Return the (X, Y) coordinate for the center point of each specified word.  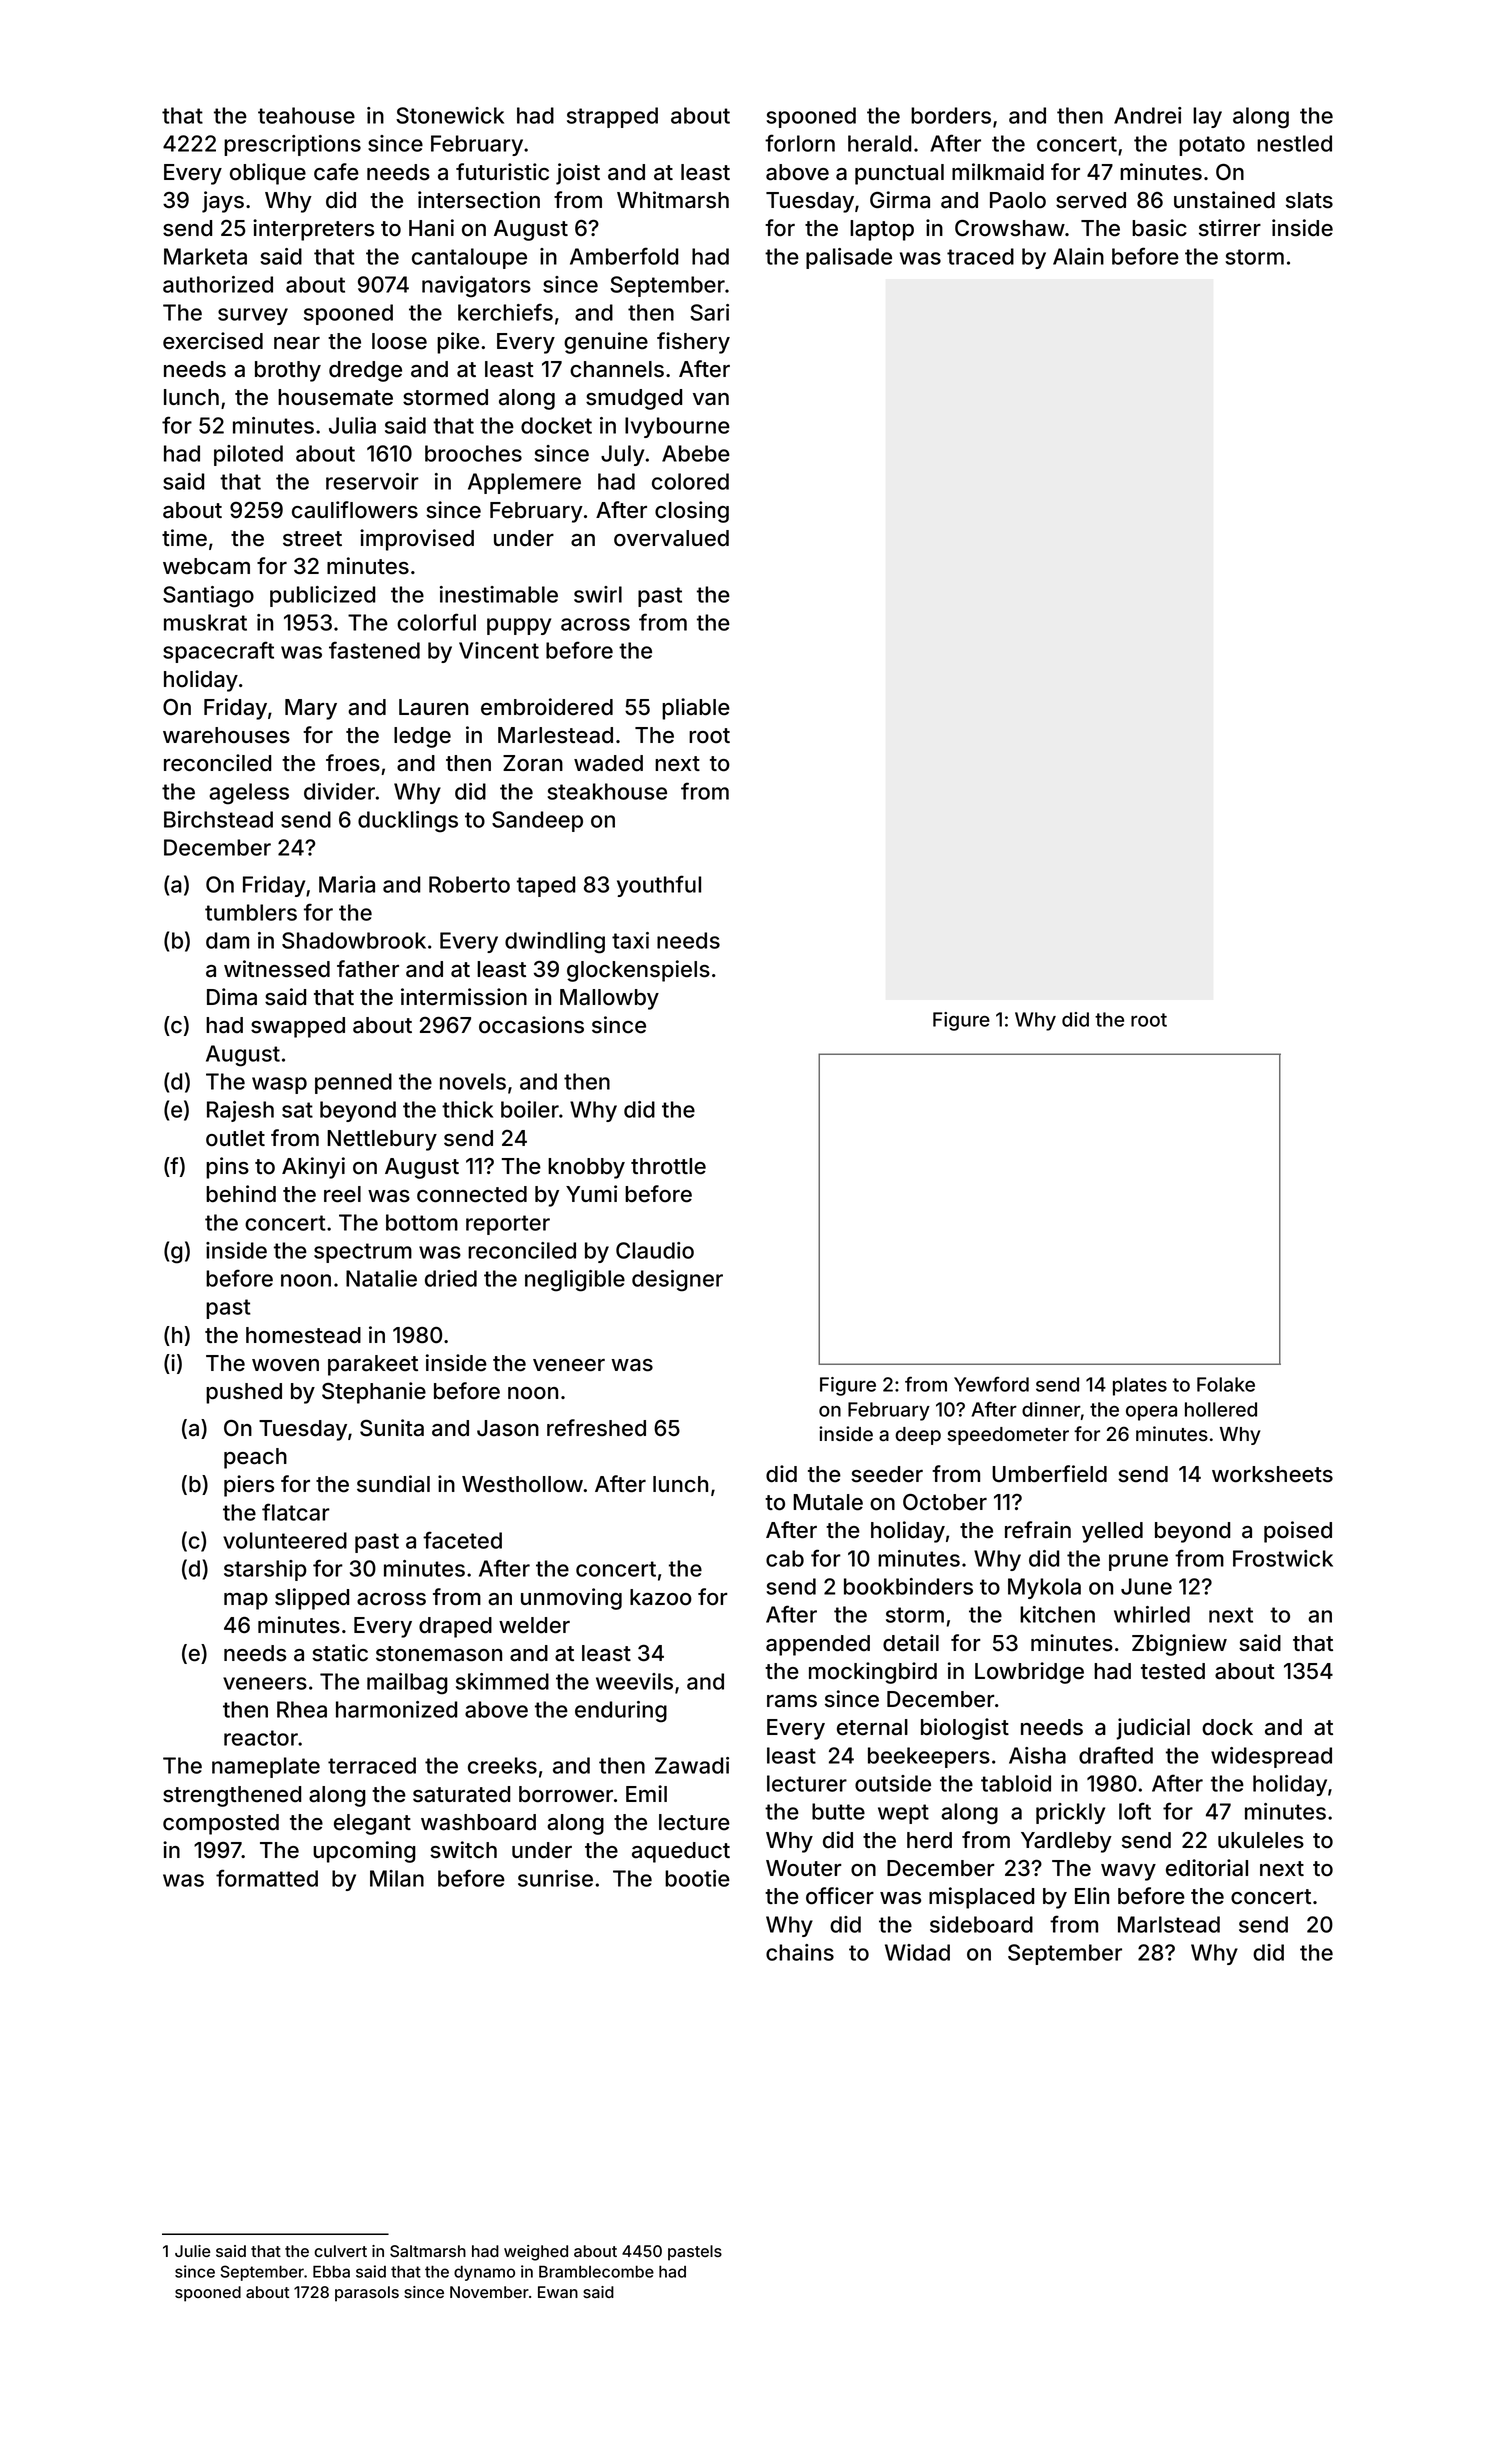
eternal (872, 1727)
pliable (696, 709)
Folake (1226, 1384)
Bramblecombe (596, 2272)
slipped (312, 1599)
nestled (1294, 143)
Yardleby (1066, 1842)
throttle (668, 1166)
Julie (192, 2251)
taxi (630, 940)
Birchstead (218, 819)
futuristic (502, 172)
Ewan (558, 2292)
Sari (709, 312)
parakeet (373, 1365)
